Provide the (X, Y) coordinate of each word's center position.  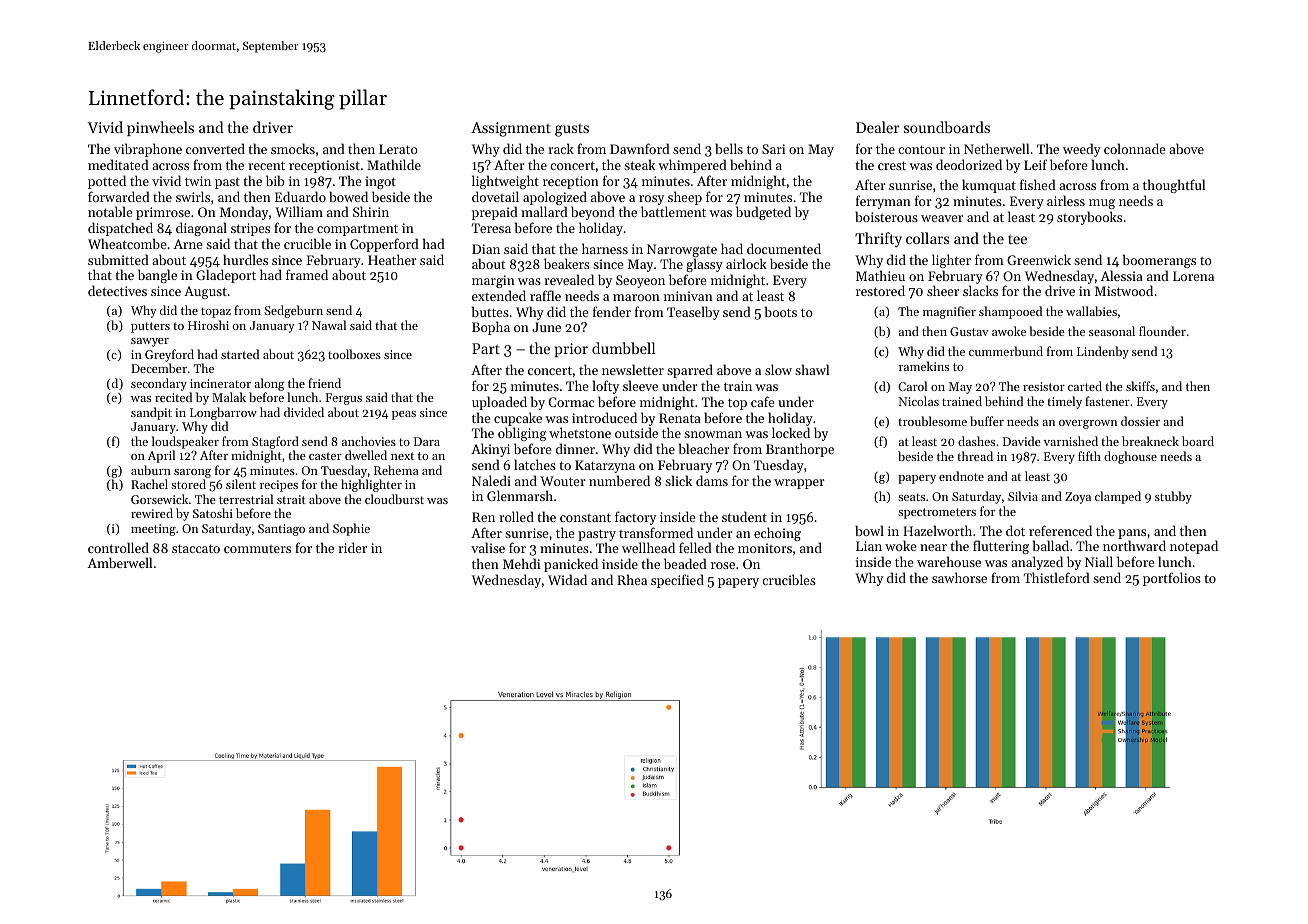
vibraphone (148, 150)
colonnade (1134, 148)
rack (561, 148)
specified (677, 581)
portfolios (1172, 579)
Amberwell (120, 562)
